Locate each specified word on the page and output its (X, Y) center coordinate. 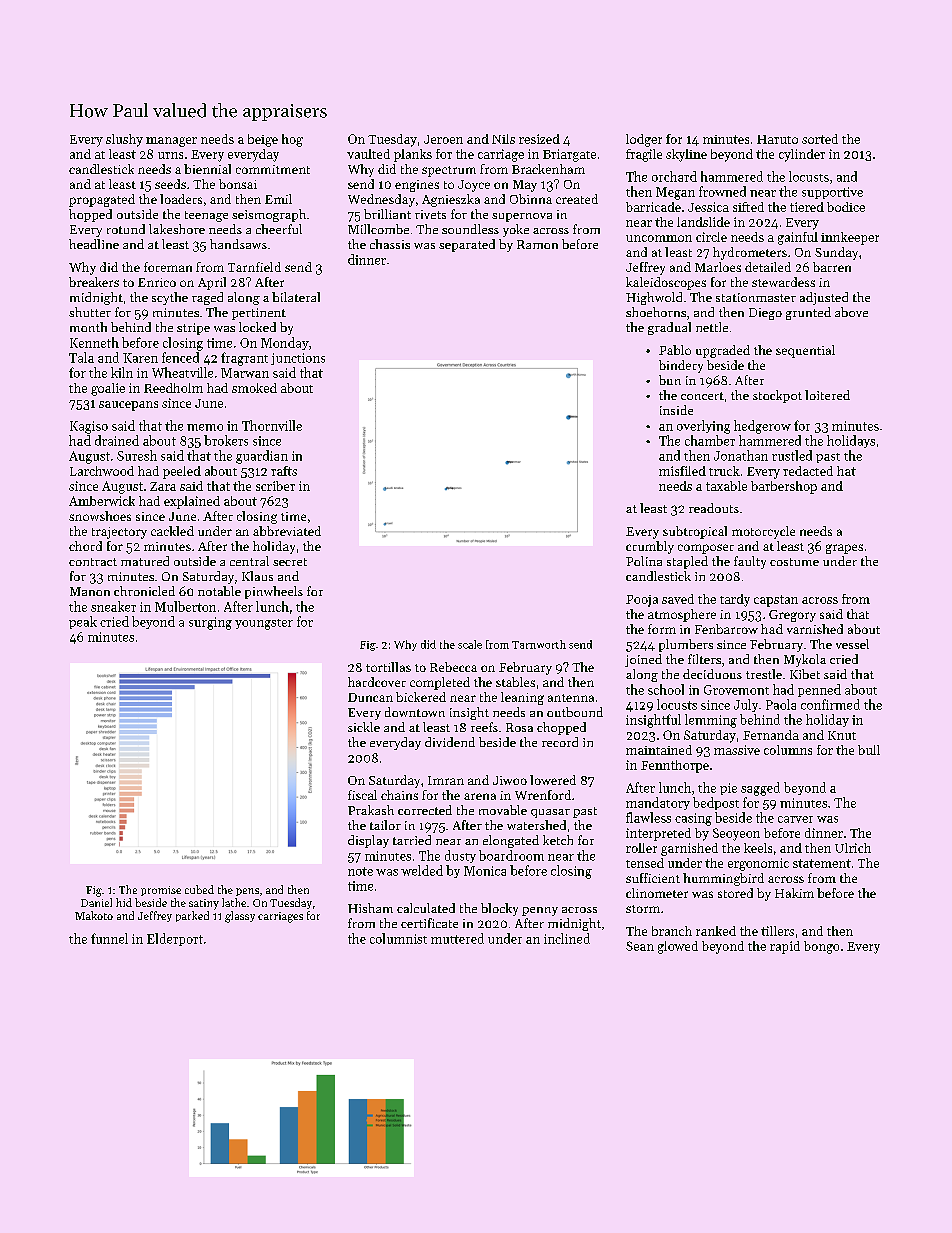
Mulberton (185, 606)
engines (417, 186)
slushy (124, 140)
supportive (832, 193)
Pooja (642, 601)
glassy (240, 917)
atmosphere (682, 615)
